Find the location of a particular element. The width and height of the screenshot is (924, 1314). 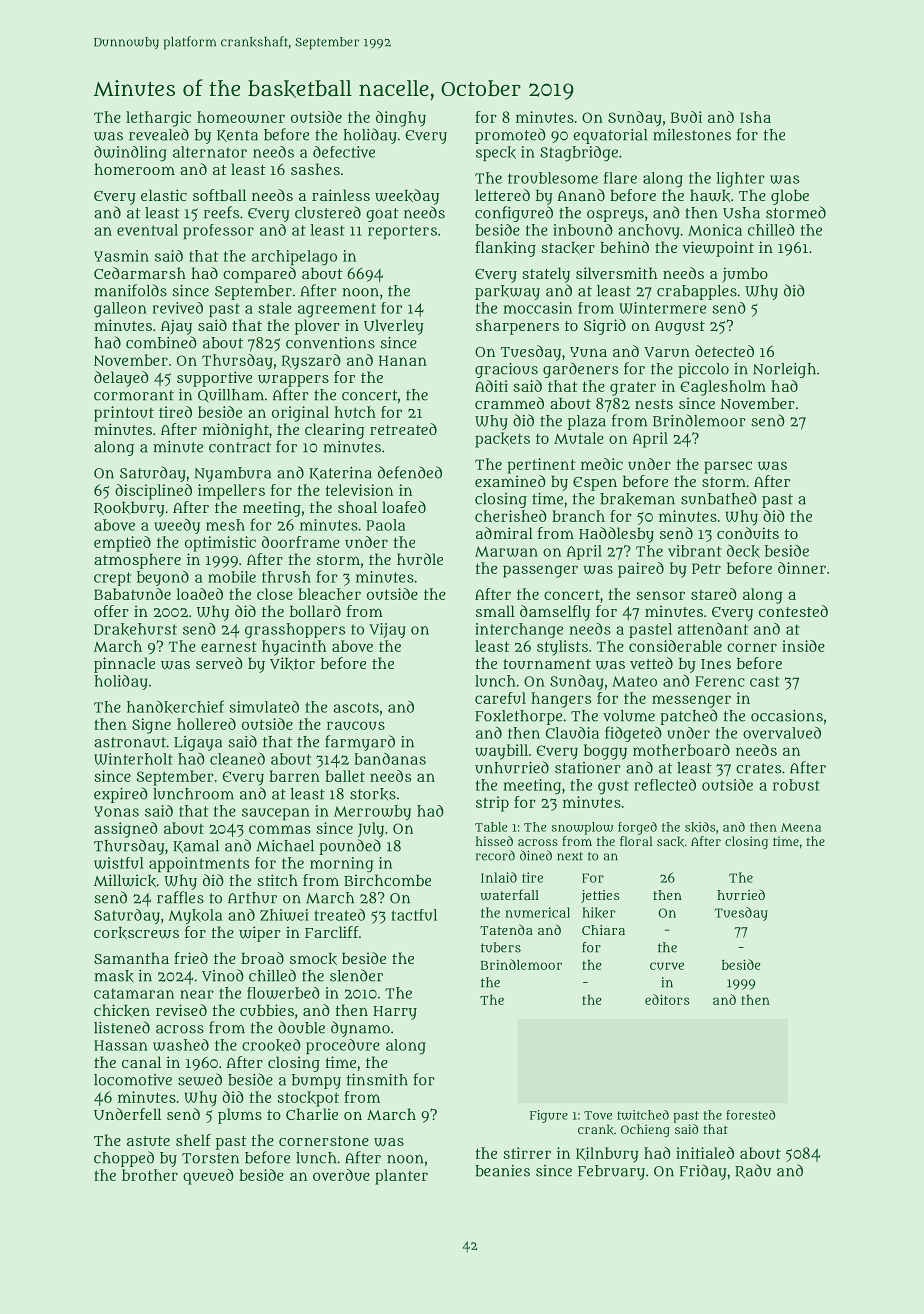

hutch is located at coordinates (355, 412).
